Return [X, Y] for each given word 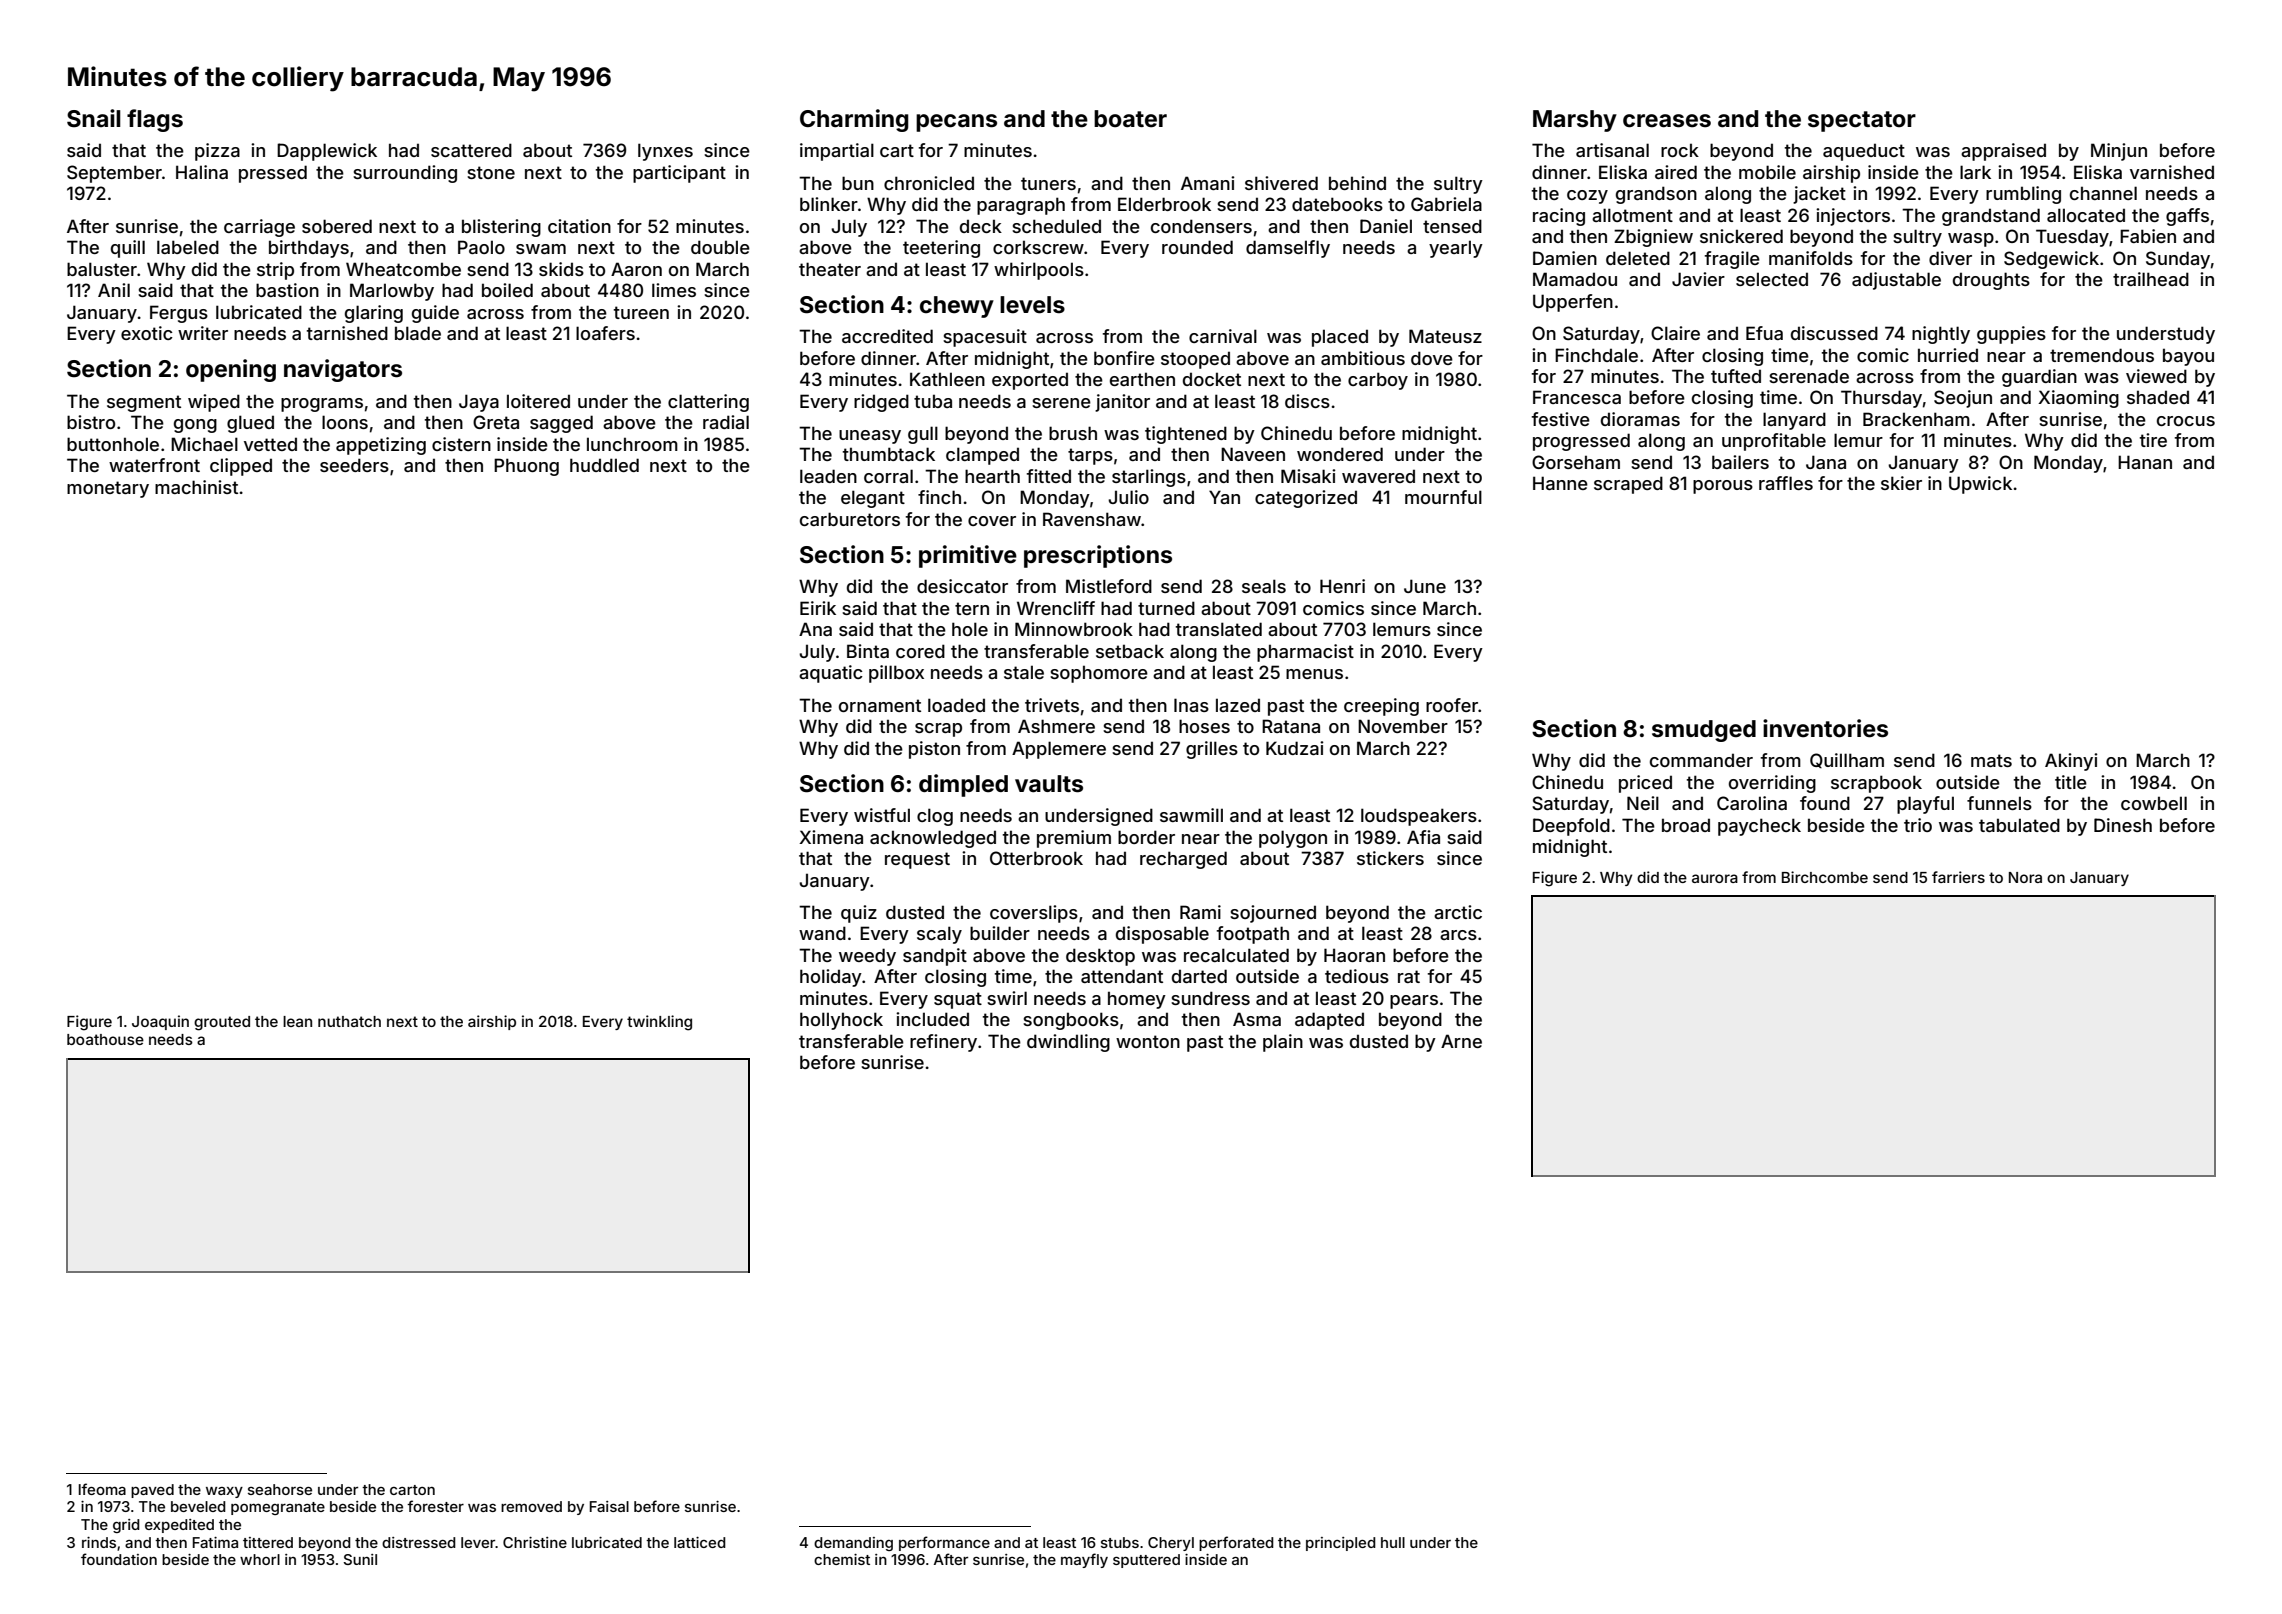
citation [579, 226]
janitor [1122, 403]
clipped [241, 467]
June [1425, 586]
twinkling [659, 1023]
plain [1283, 1043]
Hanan [2145, 462]
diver [1950, 258]
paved [152, 1491]
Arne [1461, 1041]
